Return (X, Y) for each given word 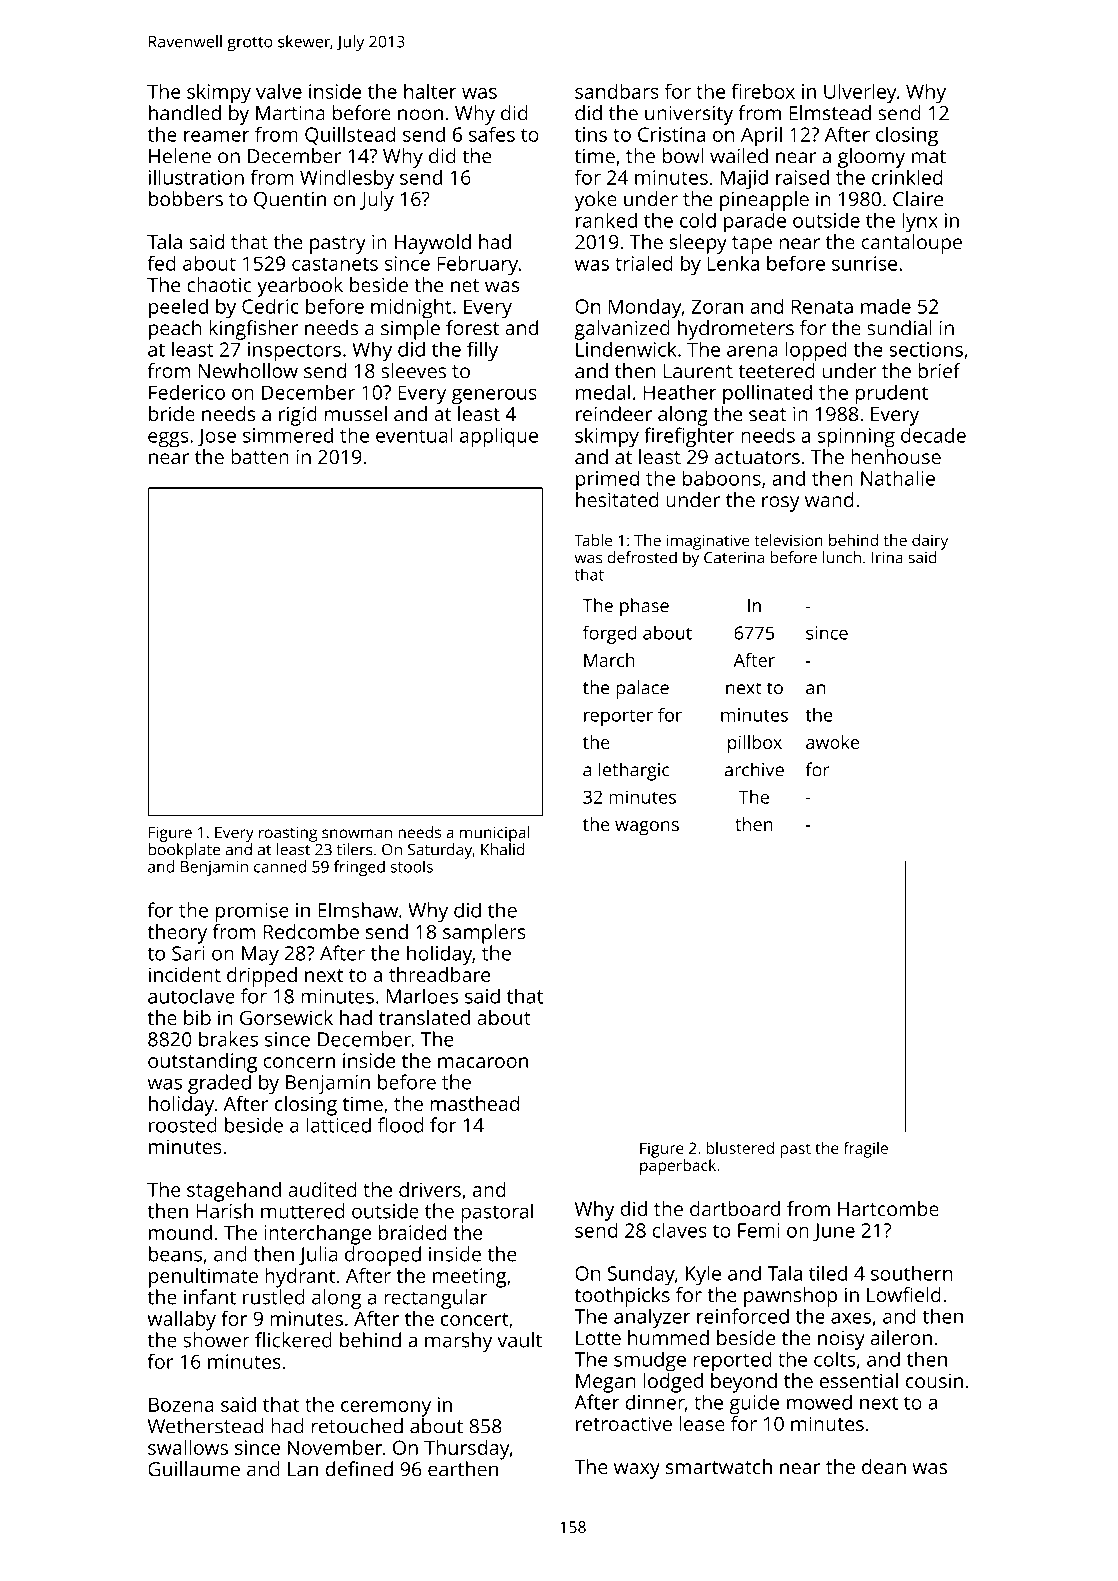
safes (492, 134)
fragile (866, 1150)
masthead (475, 1103)
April (761, 136)
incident (185, 974)
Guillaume (194, 1469)
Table (593, 540)
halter (430, 91)
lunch (842, 557)
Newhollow (248, 371)
